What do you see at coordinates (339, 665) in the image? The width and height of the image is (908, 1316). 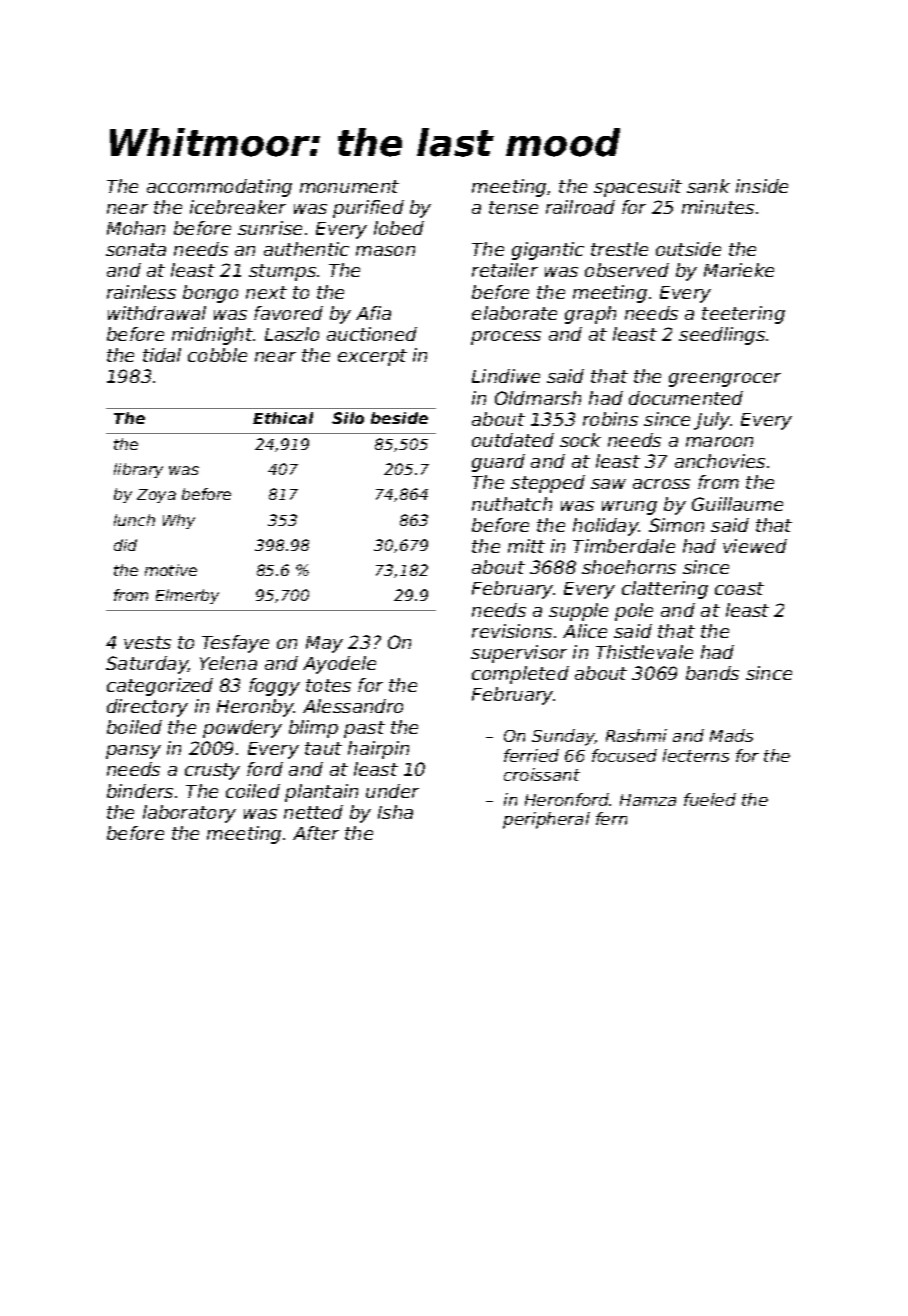 I see `Ayodele` at bounding box center [339, 665].
